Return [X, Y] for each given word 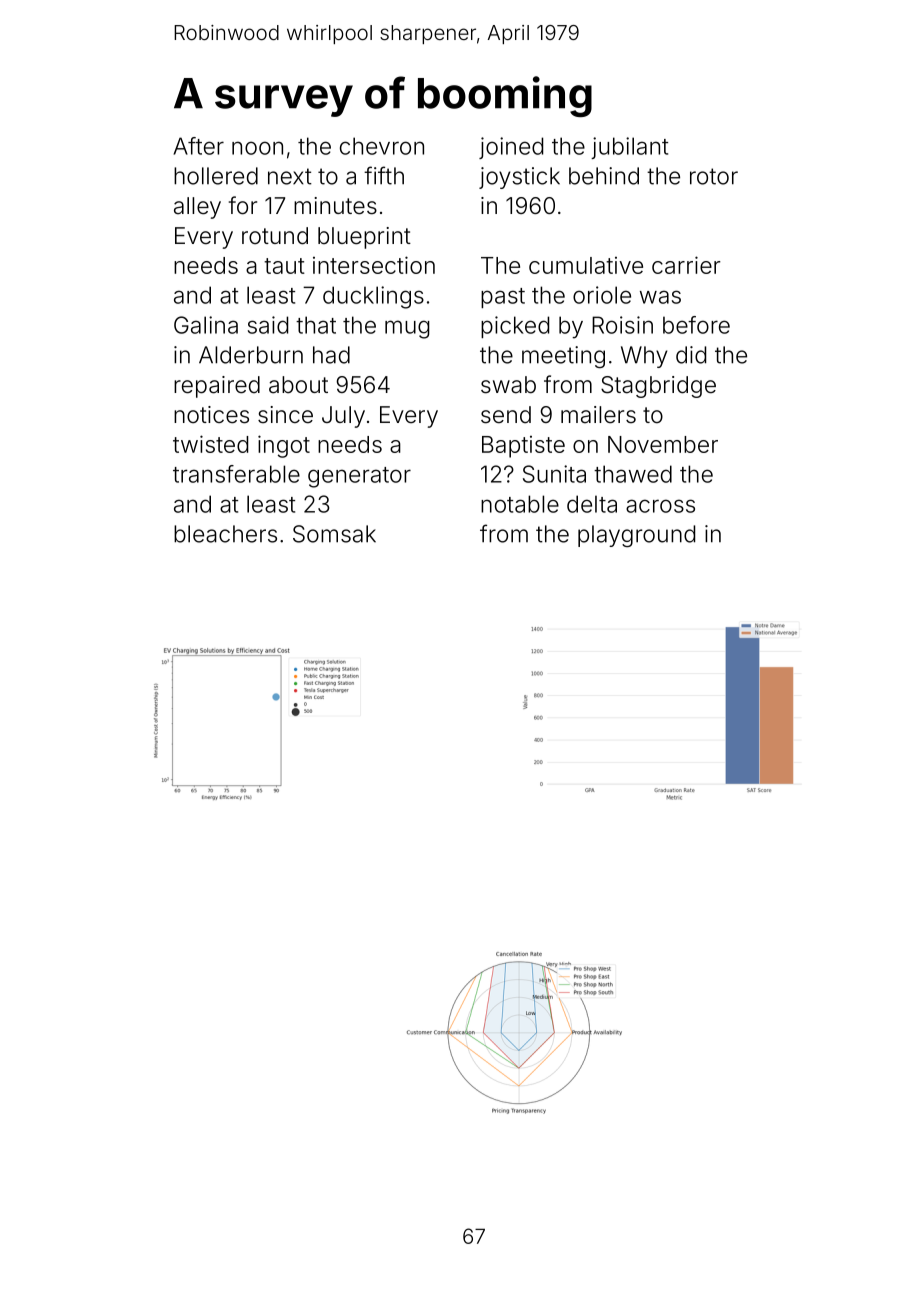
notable [520, 504]
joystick [519, 178]
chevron [382, 146]
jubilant [629, 148]
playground [636, 536]
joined [511, 148]
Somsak [334, 534]
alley [197, 208]
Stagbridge [658, 387]
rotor [714, 176]
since [285, 414]
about [298, 385]
